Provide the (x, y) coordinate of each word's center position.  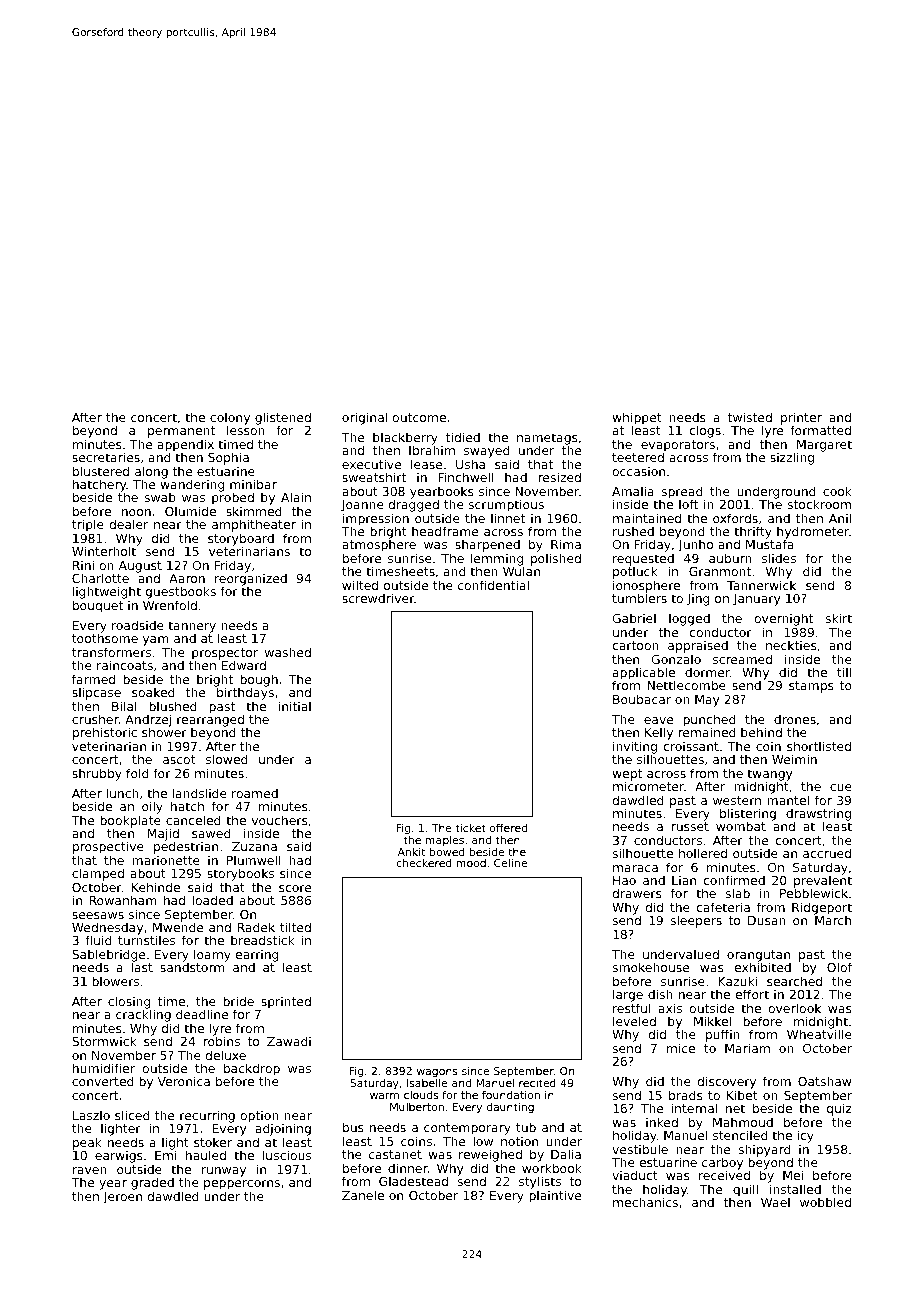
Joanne (362, 506)
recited (537, 1083)
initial (295, 706)
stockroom (819, 504)
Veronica (184, 1081)
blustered (101, 471)
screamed (742, 659)
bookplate (130, 821)
